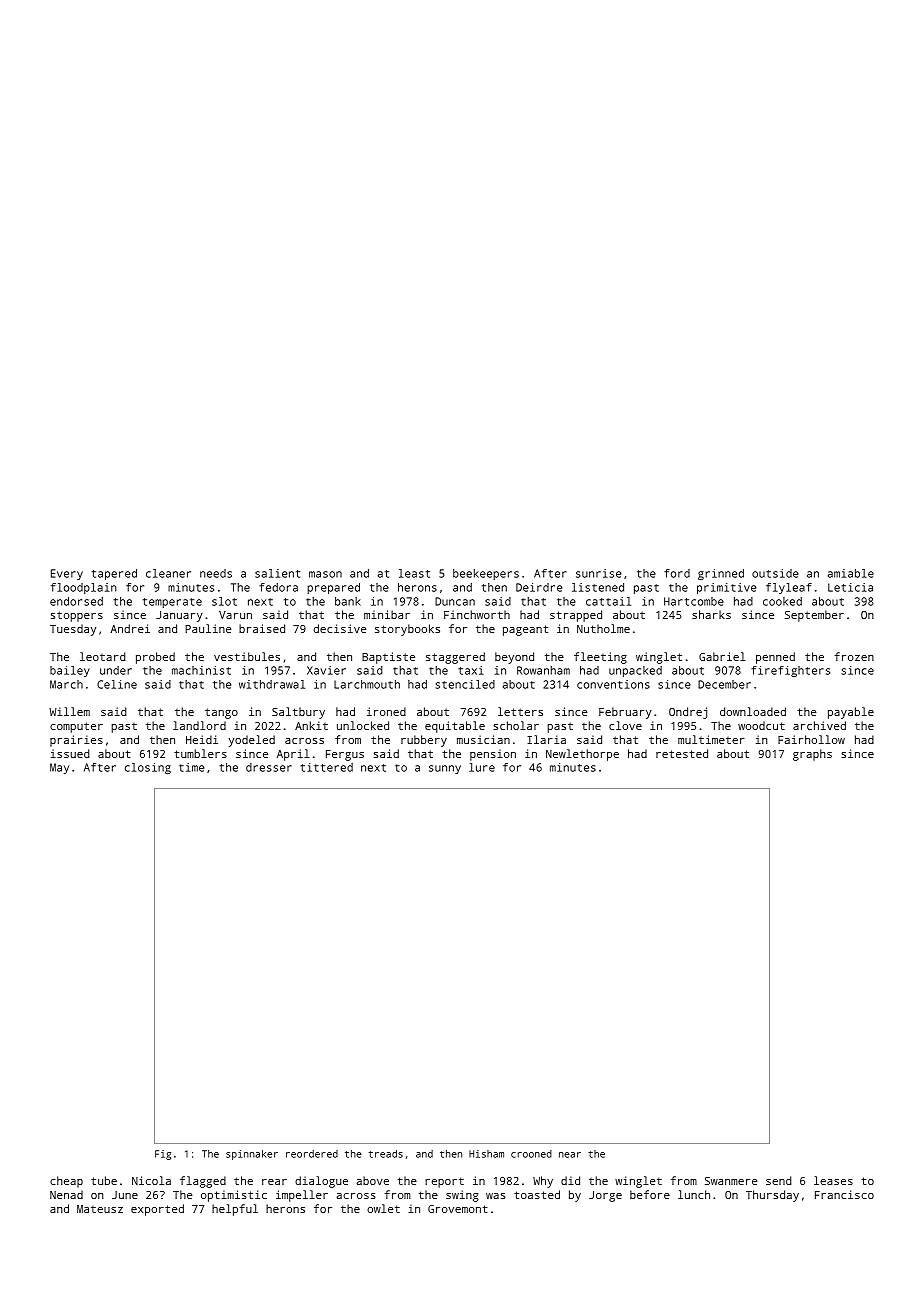 Image resolution: width=924 pixels, height=1308 pixels. I want to click on beekeepers, so click(486, 574).
